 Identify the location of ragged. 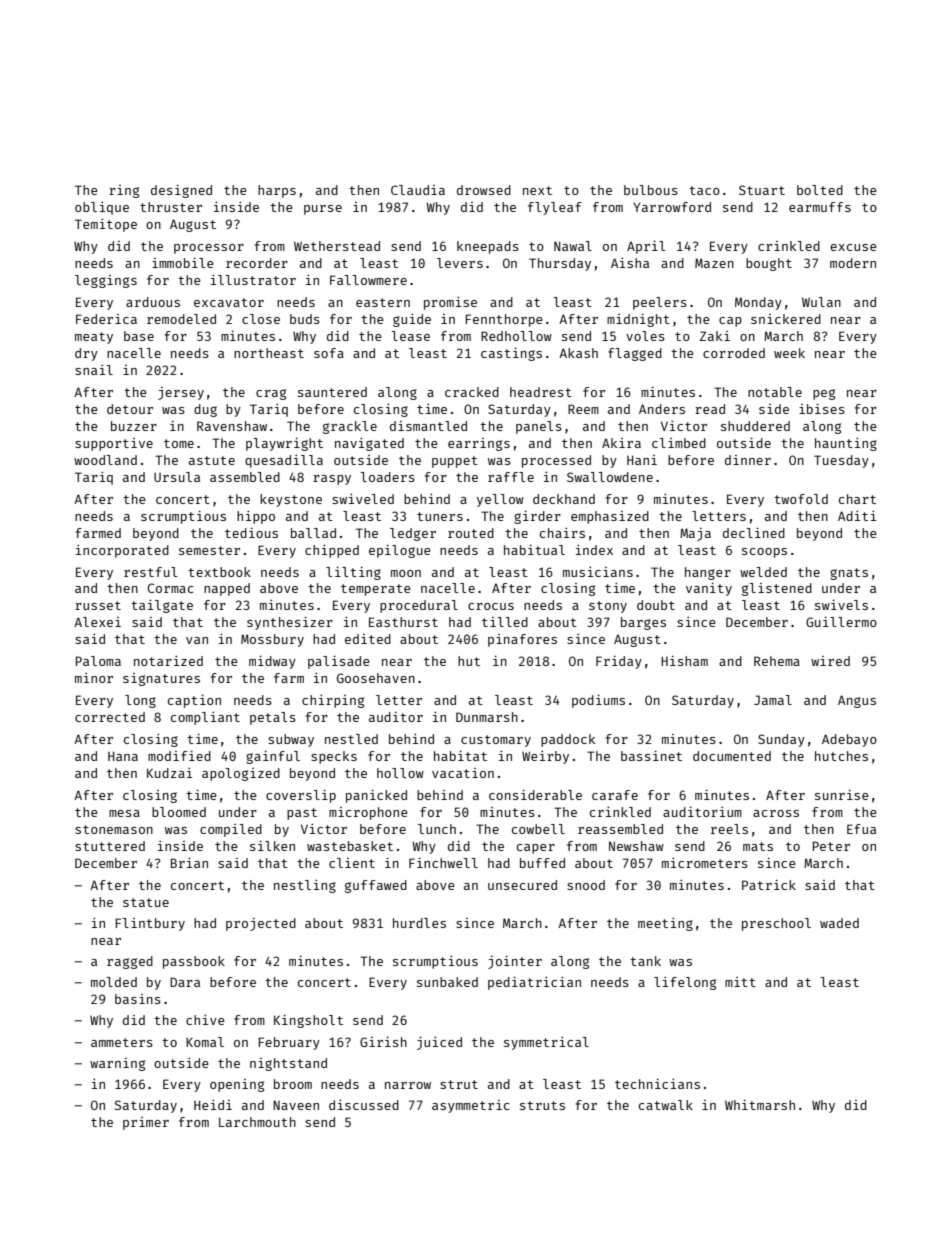
(130, 962).
